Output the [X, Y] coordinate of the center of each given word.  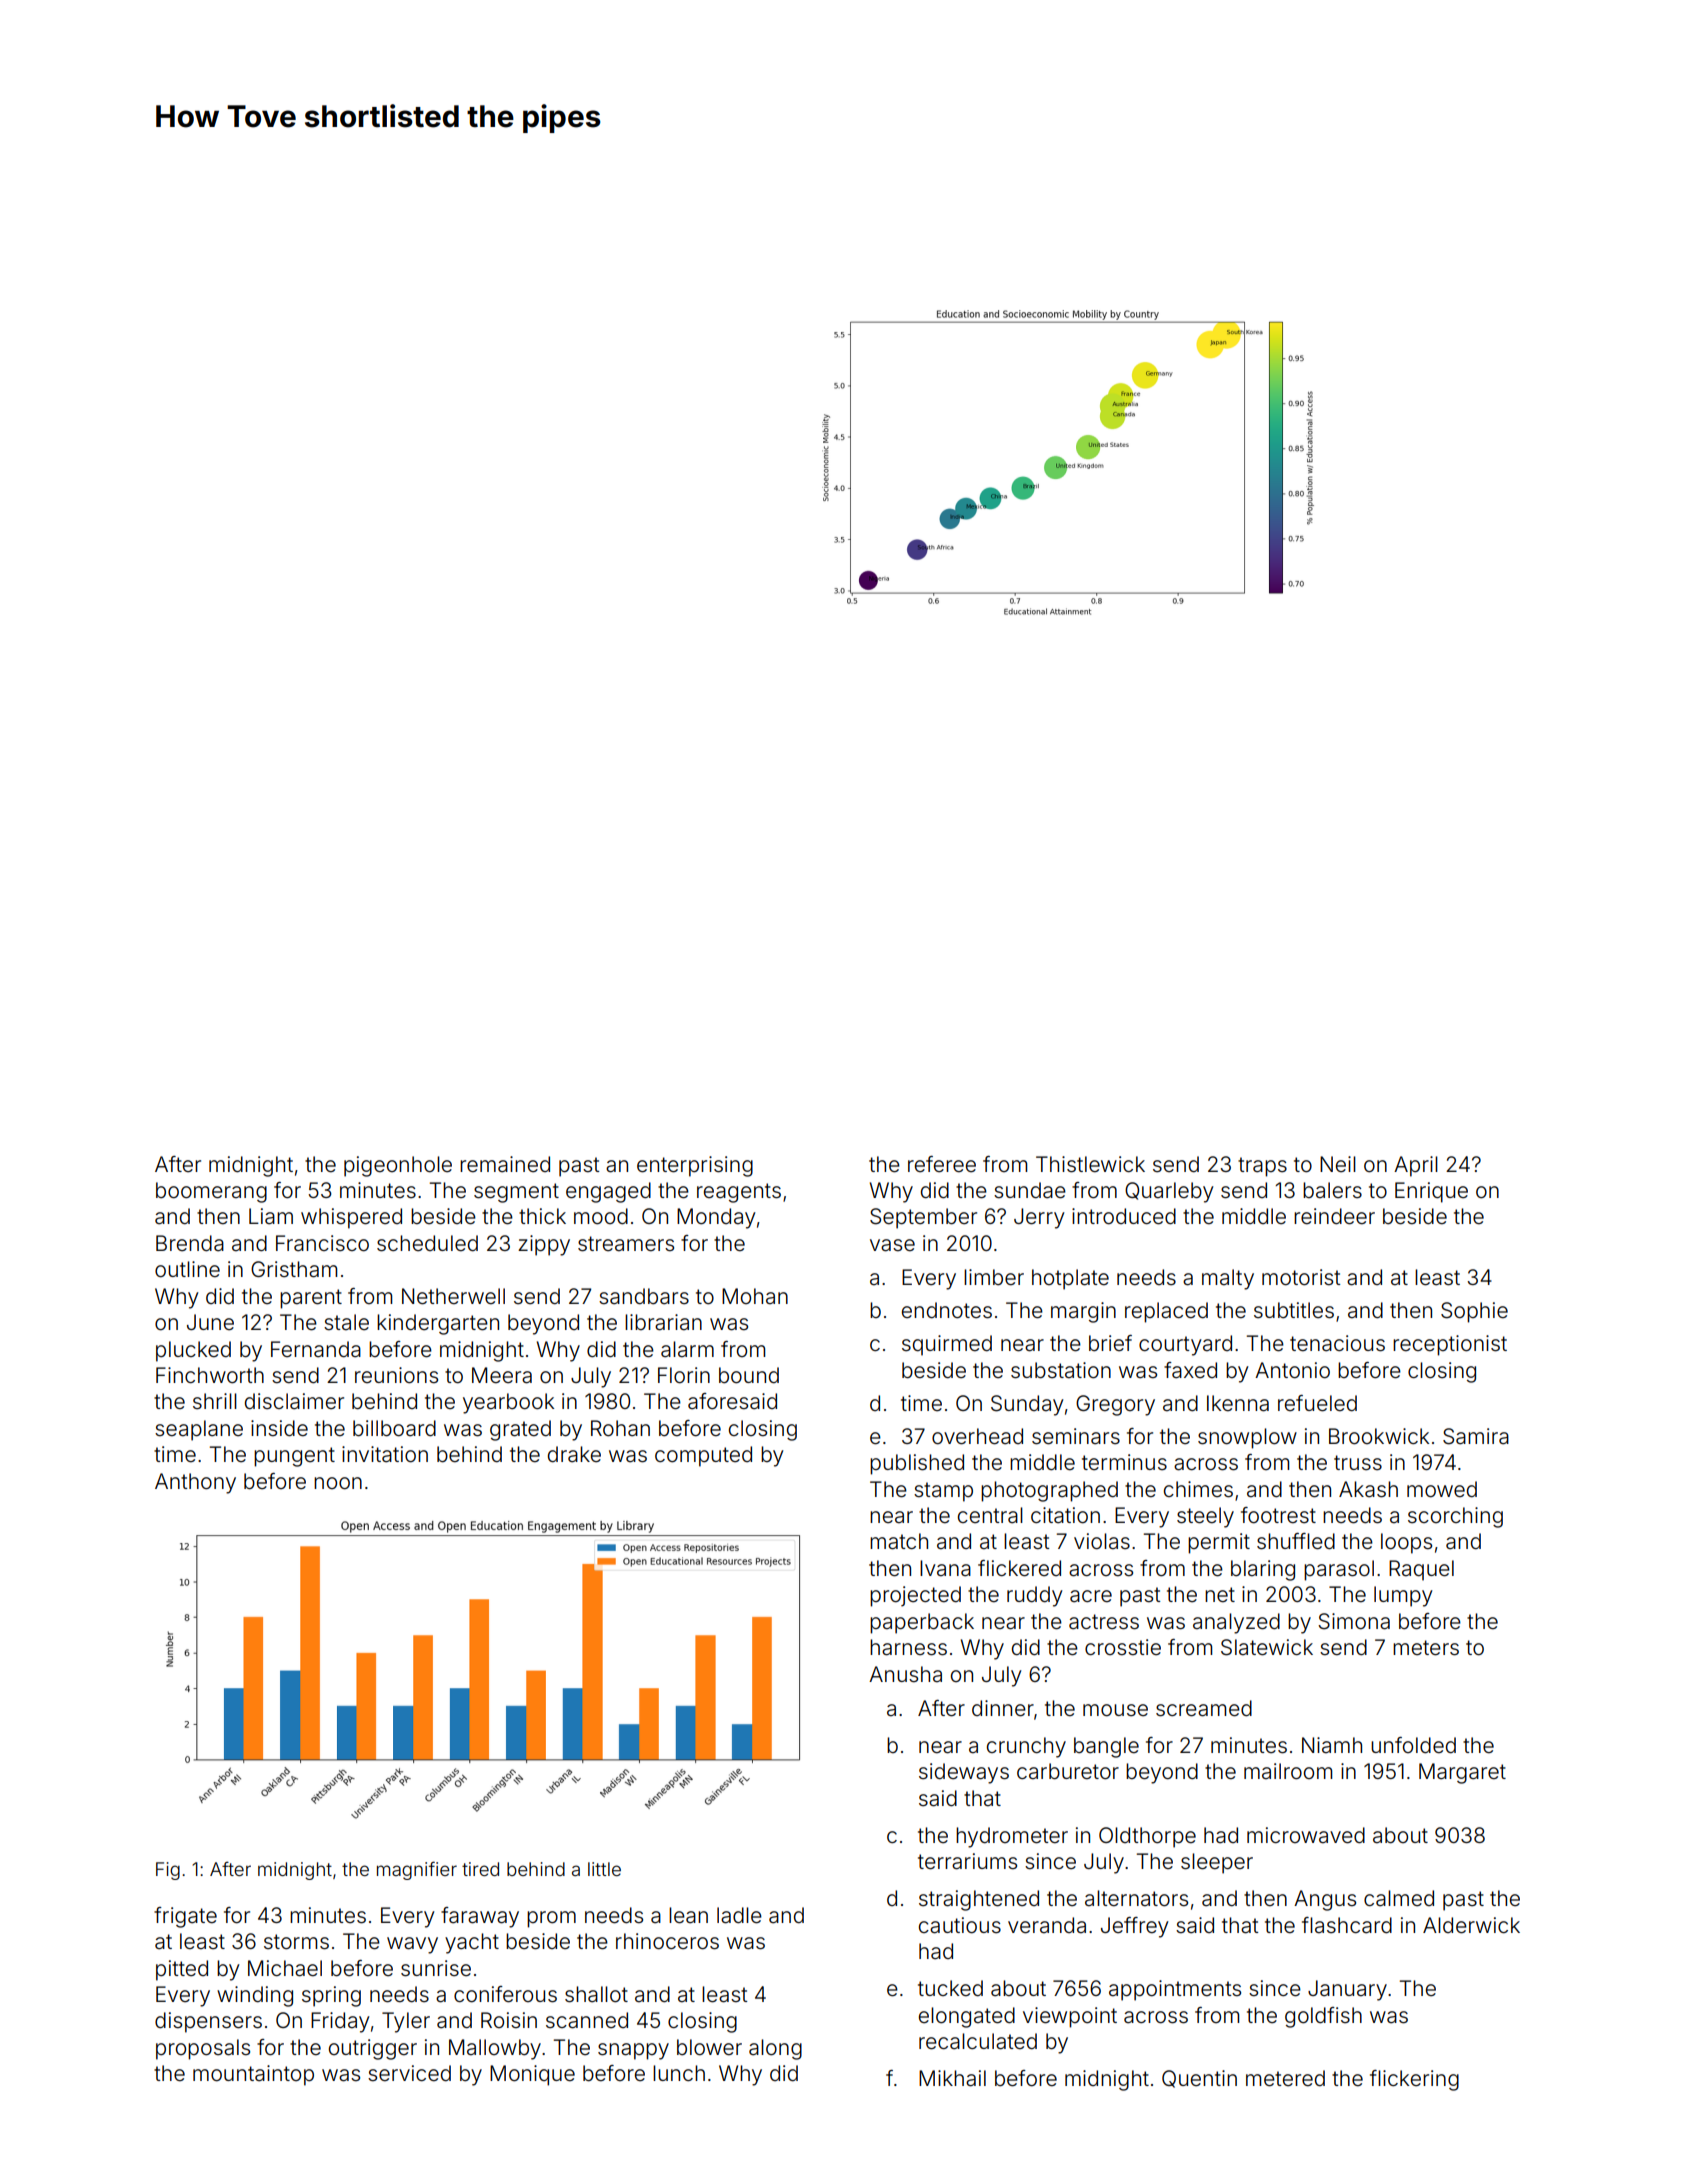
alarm [687, 1349]
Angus [1325, 1900]
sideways [964, 1773]
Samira [1476, 1436]
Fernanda [316, 1349]
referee [942, 1164]
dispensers [208, 2022]
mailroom [1288, 1771]
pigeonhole [398, 1166]
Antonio [1292, 1370]
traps [1262, 1167]
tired [480, 1869]
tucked [950, 1988]
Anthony [195, 1483]
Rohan [620, 1428]
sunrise [436, 1968]
